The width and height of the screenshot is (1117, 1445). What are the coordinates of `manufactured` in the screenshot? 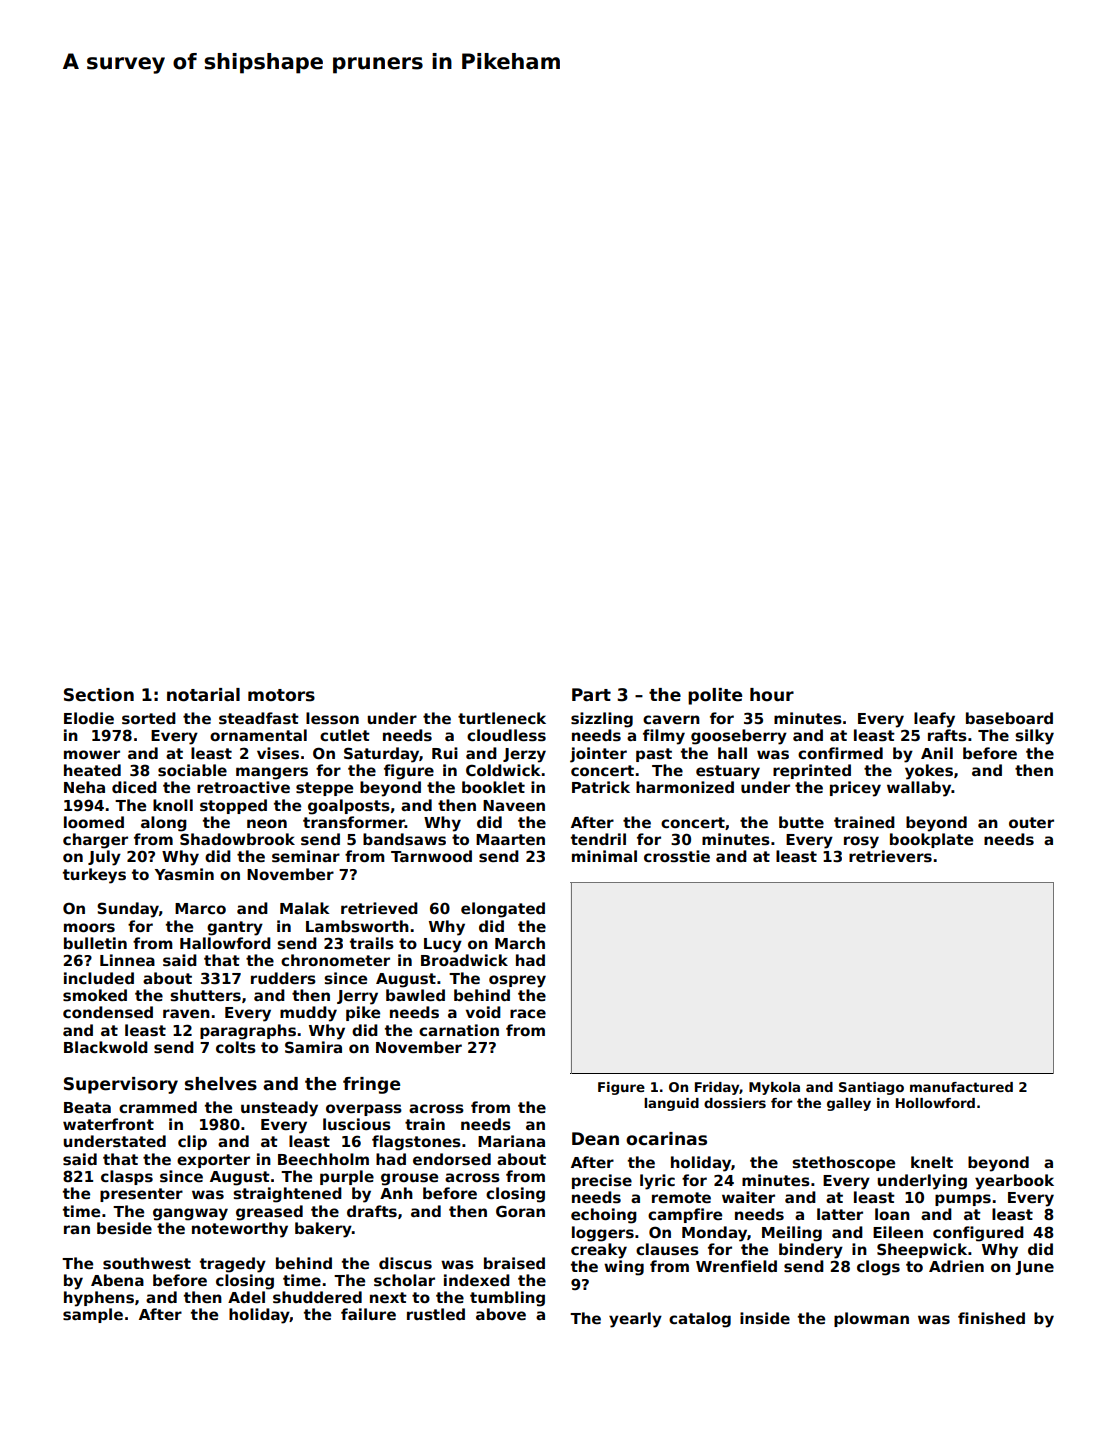 It's located at (961, 1087).
